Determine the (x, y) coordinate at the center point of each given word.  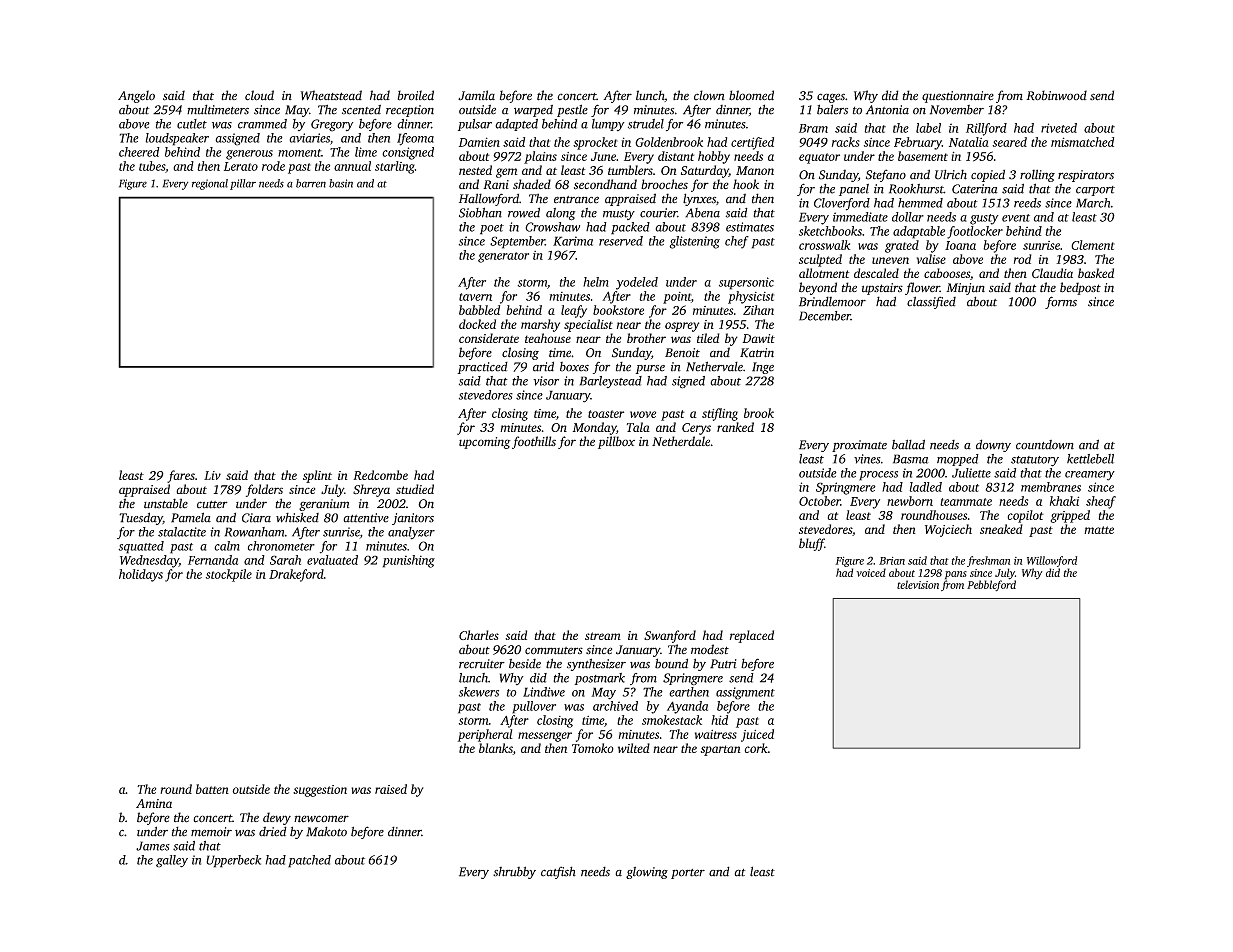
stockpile (229, 575)
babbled (479, 310)
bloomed (751, 95)
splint (317, 476)
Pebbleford (991, 585)
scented (361, 110)
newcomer (321, 819)
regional (210, 184)
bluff (812, 544)
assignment (745, 693)
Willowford (1052, 561)
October (819, 501)
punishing (409, 561)
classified (931, 302)
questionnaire (958, 97)
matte (1099, 530)
